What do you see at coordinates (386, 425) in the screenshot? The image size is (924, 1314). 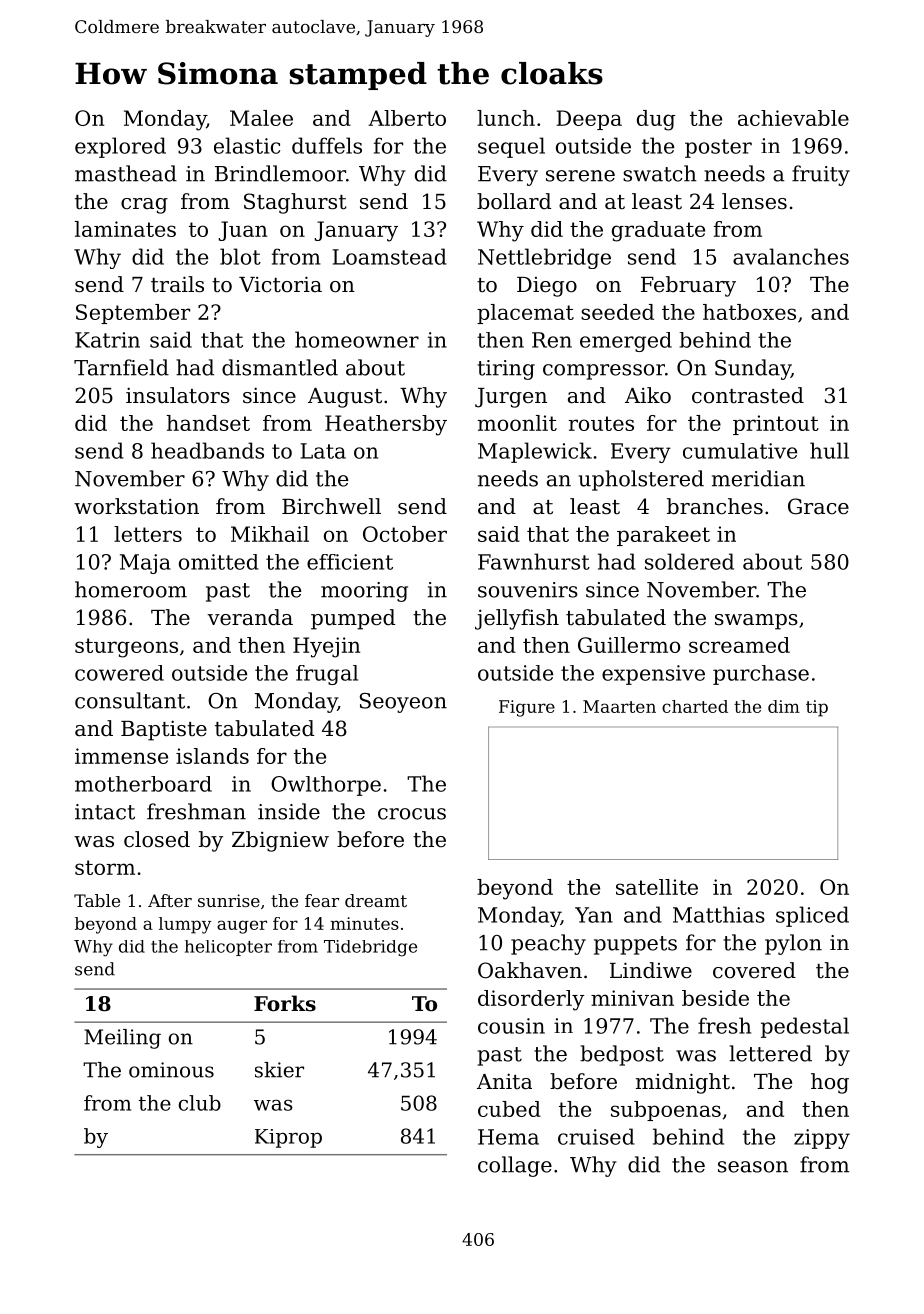 I see `Heathersby` at bounding box center [386, 425].
